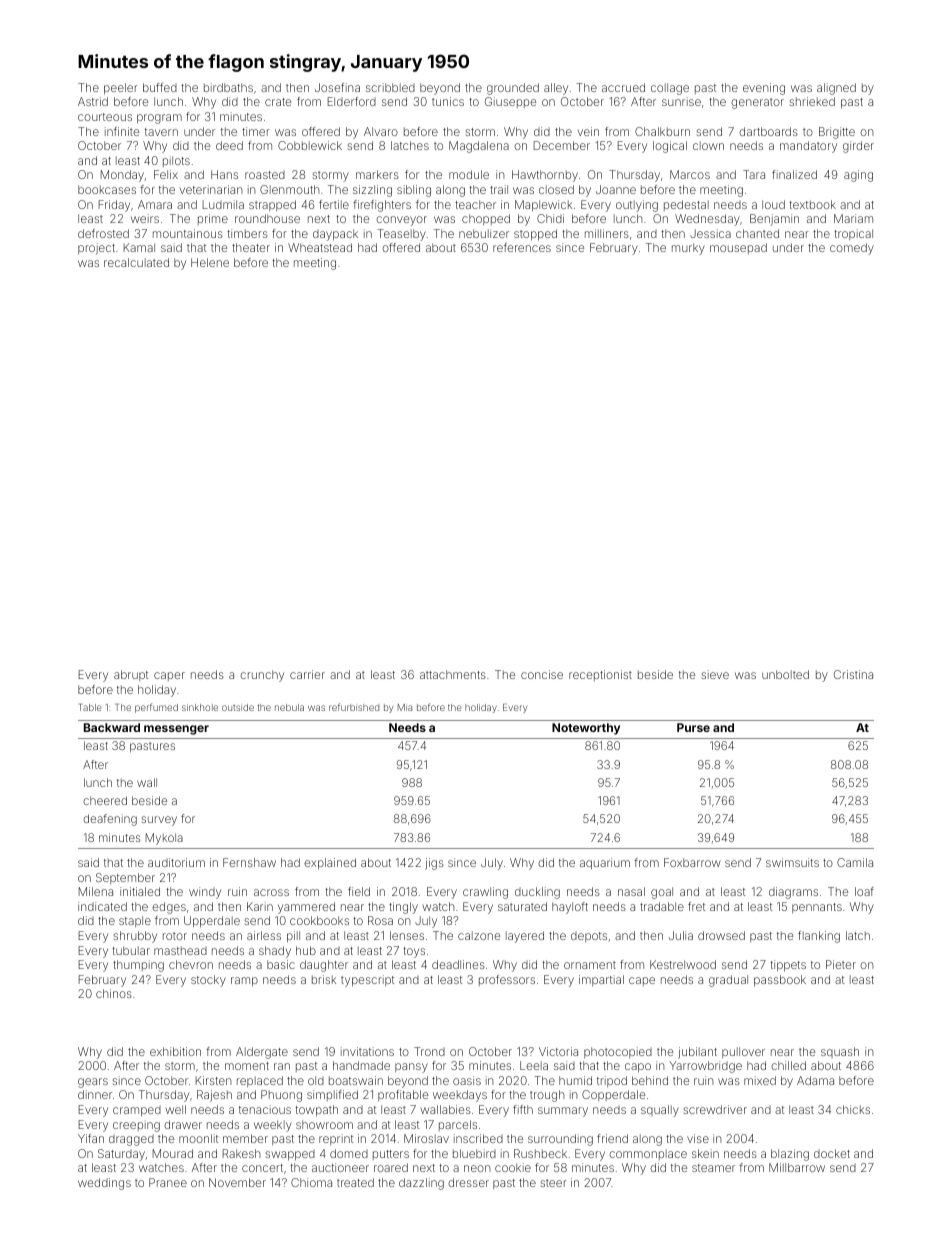 This screenshot has width=952, height=1233. Describe the element at coordinates (836, 89) in the screenshot. I see `aligned` at that location.
